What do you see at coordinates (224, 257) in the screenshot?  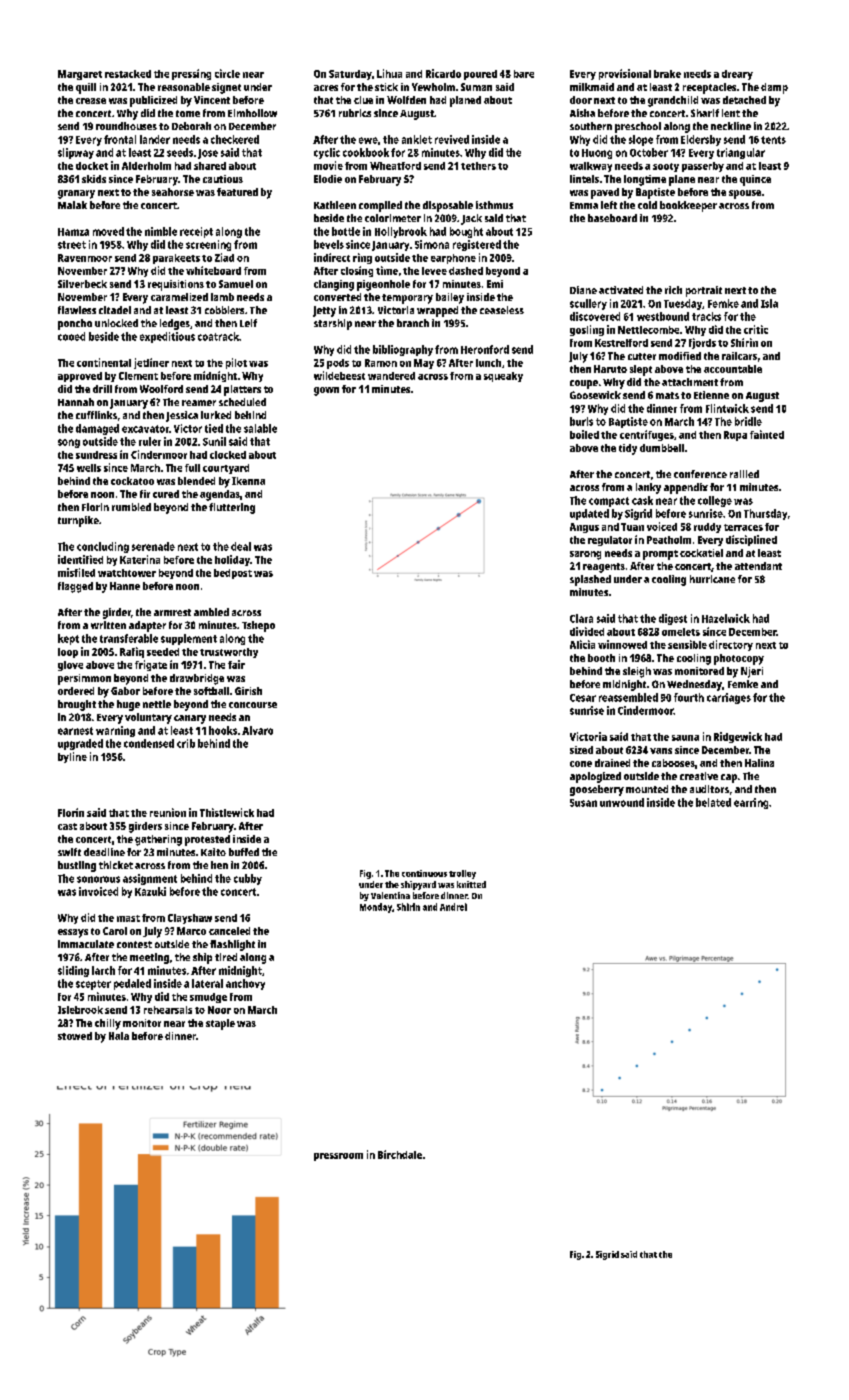 I see `Ziad` at bounding box center [224, 257].
